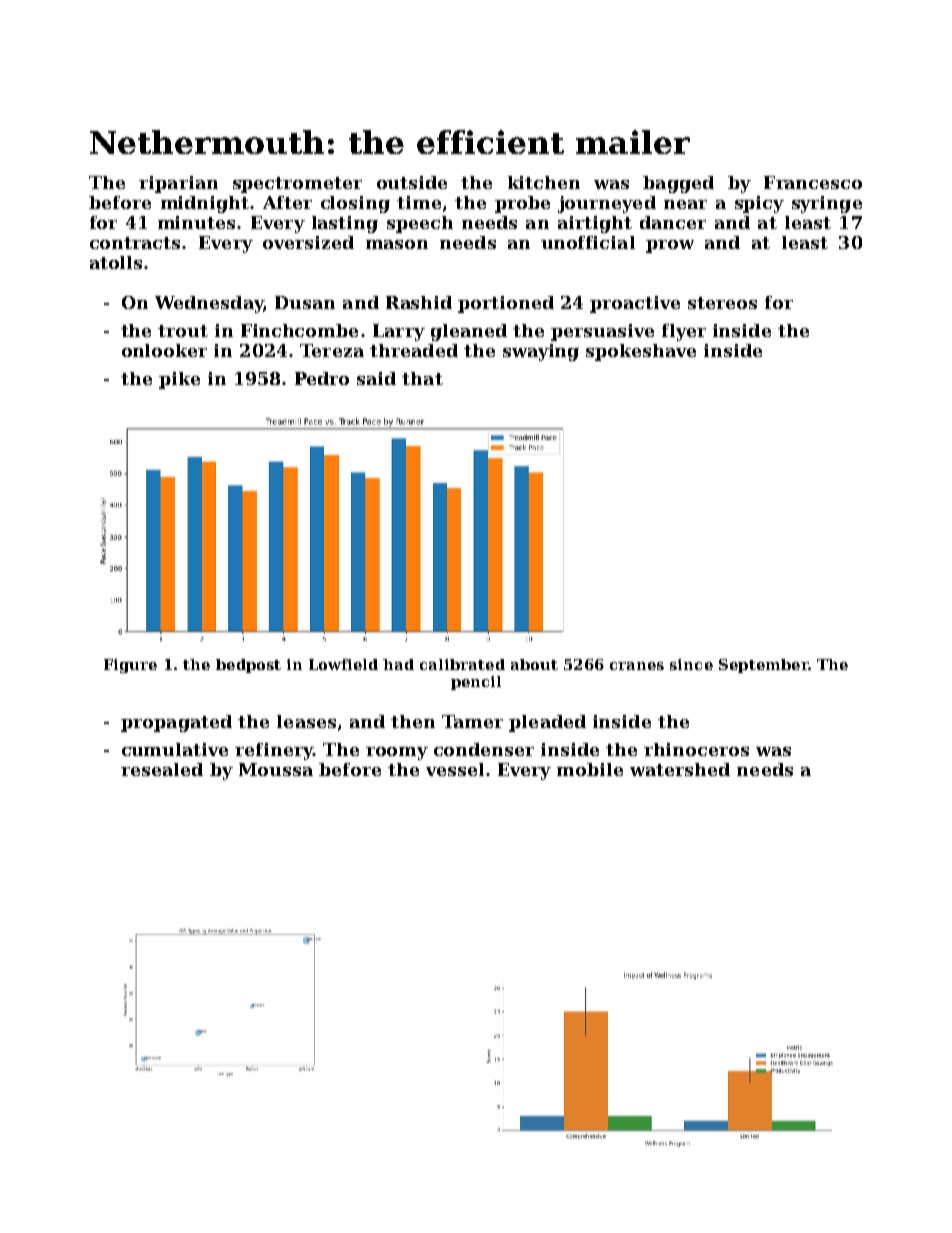 This document has height=1233, width=952. I want to click on pike, so click(179, 380).
